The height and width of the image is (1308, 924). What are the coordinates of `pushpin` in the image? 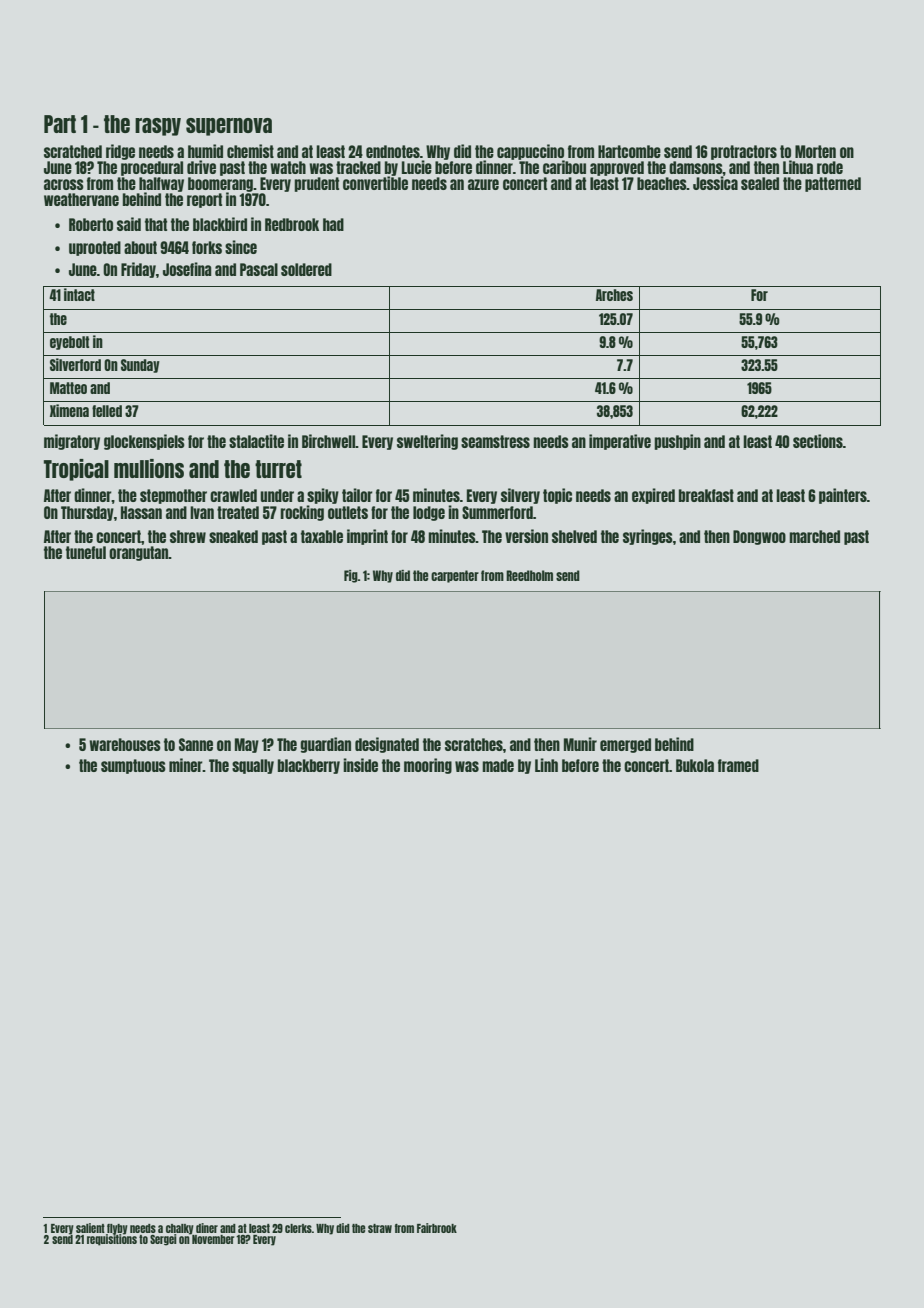 It's located at (677, 442).
